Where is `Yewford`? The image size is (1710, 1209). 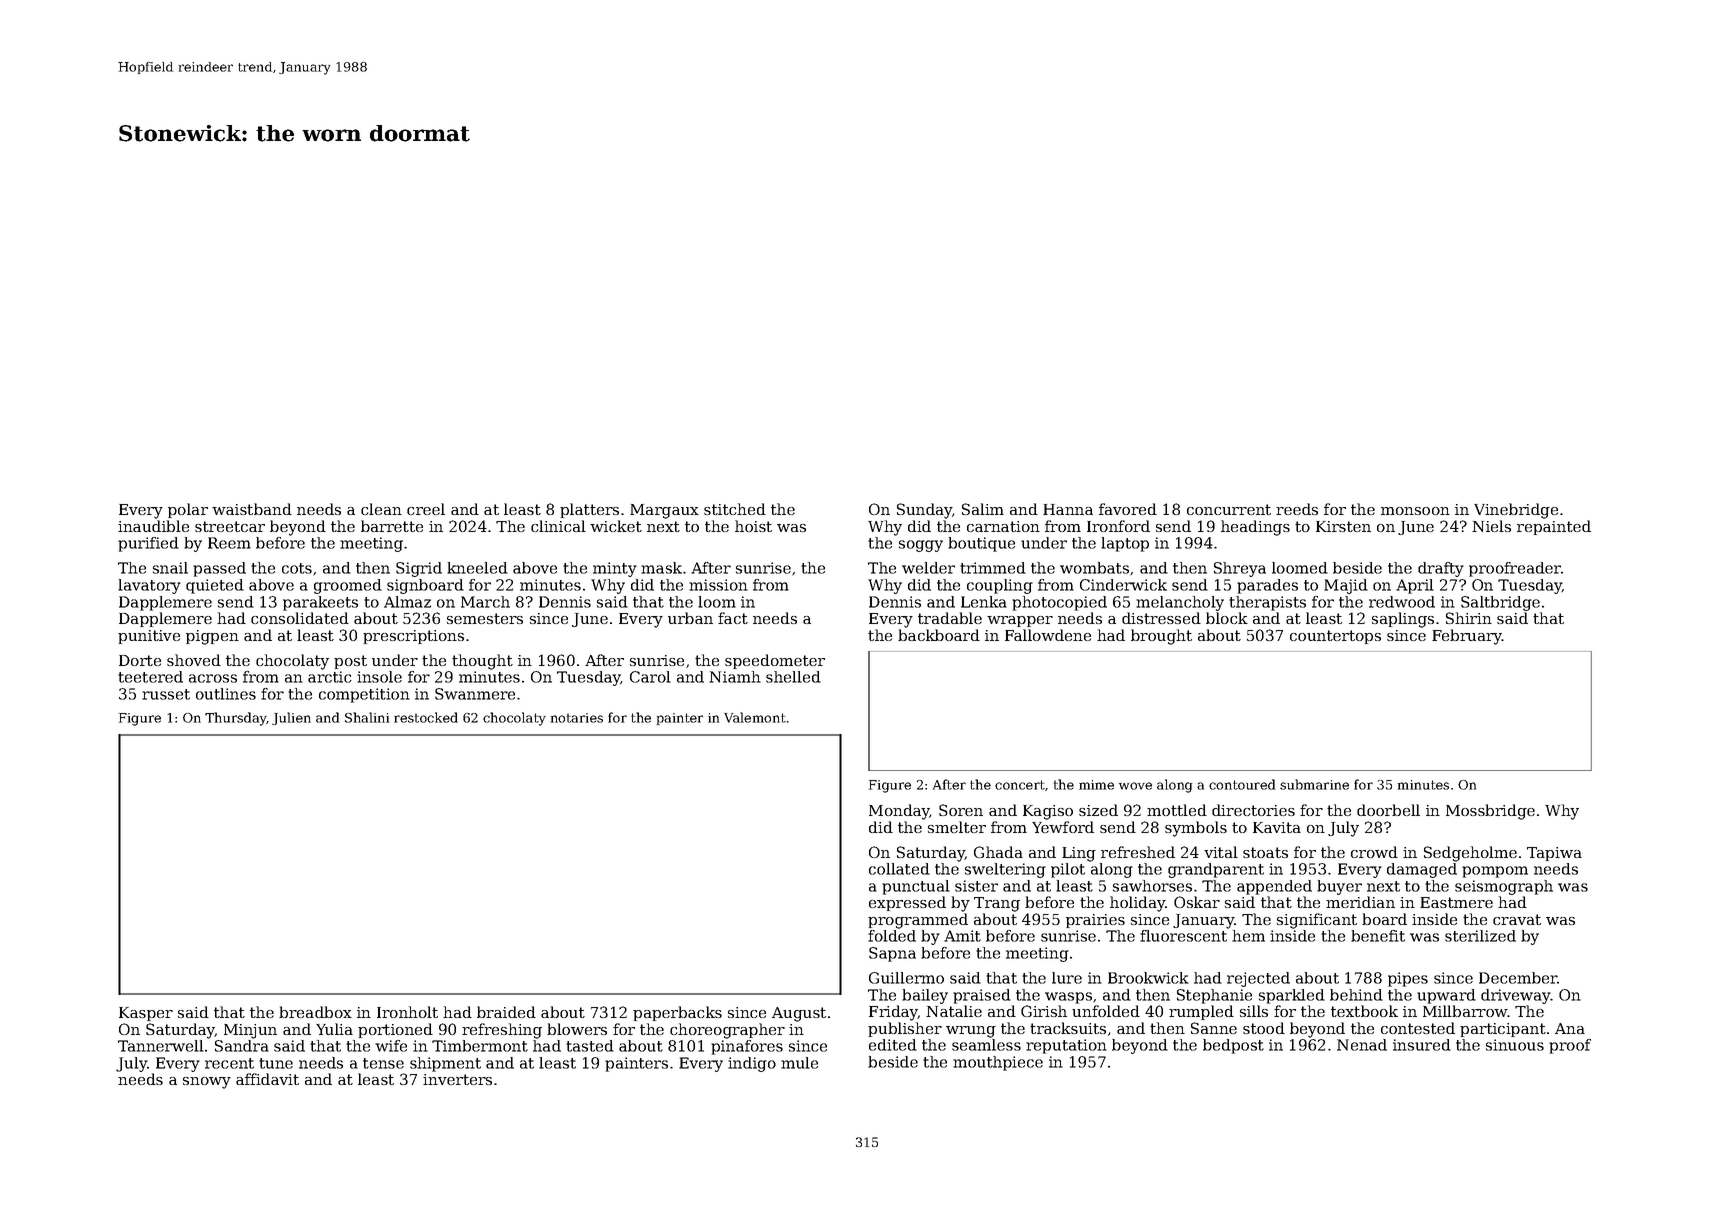 Yewford is located at coordinates (1063, 827).
